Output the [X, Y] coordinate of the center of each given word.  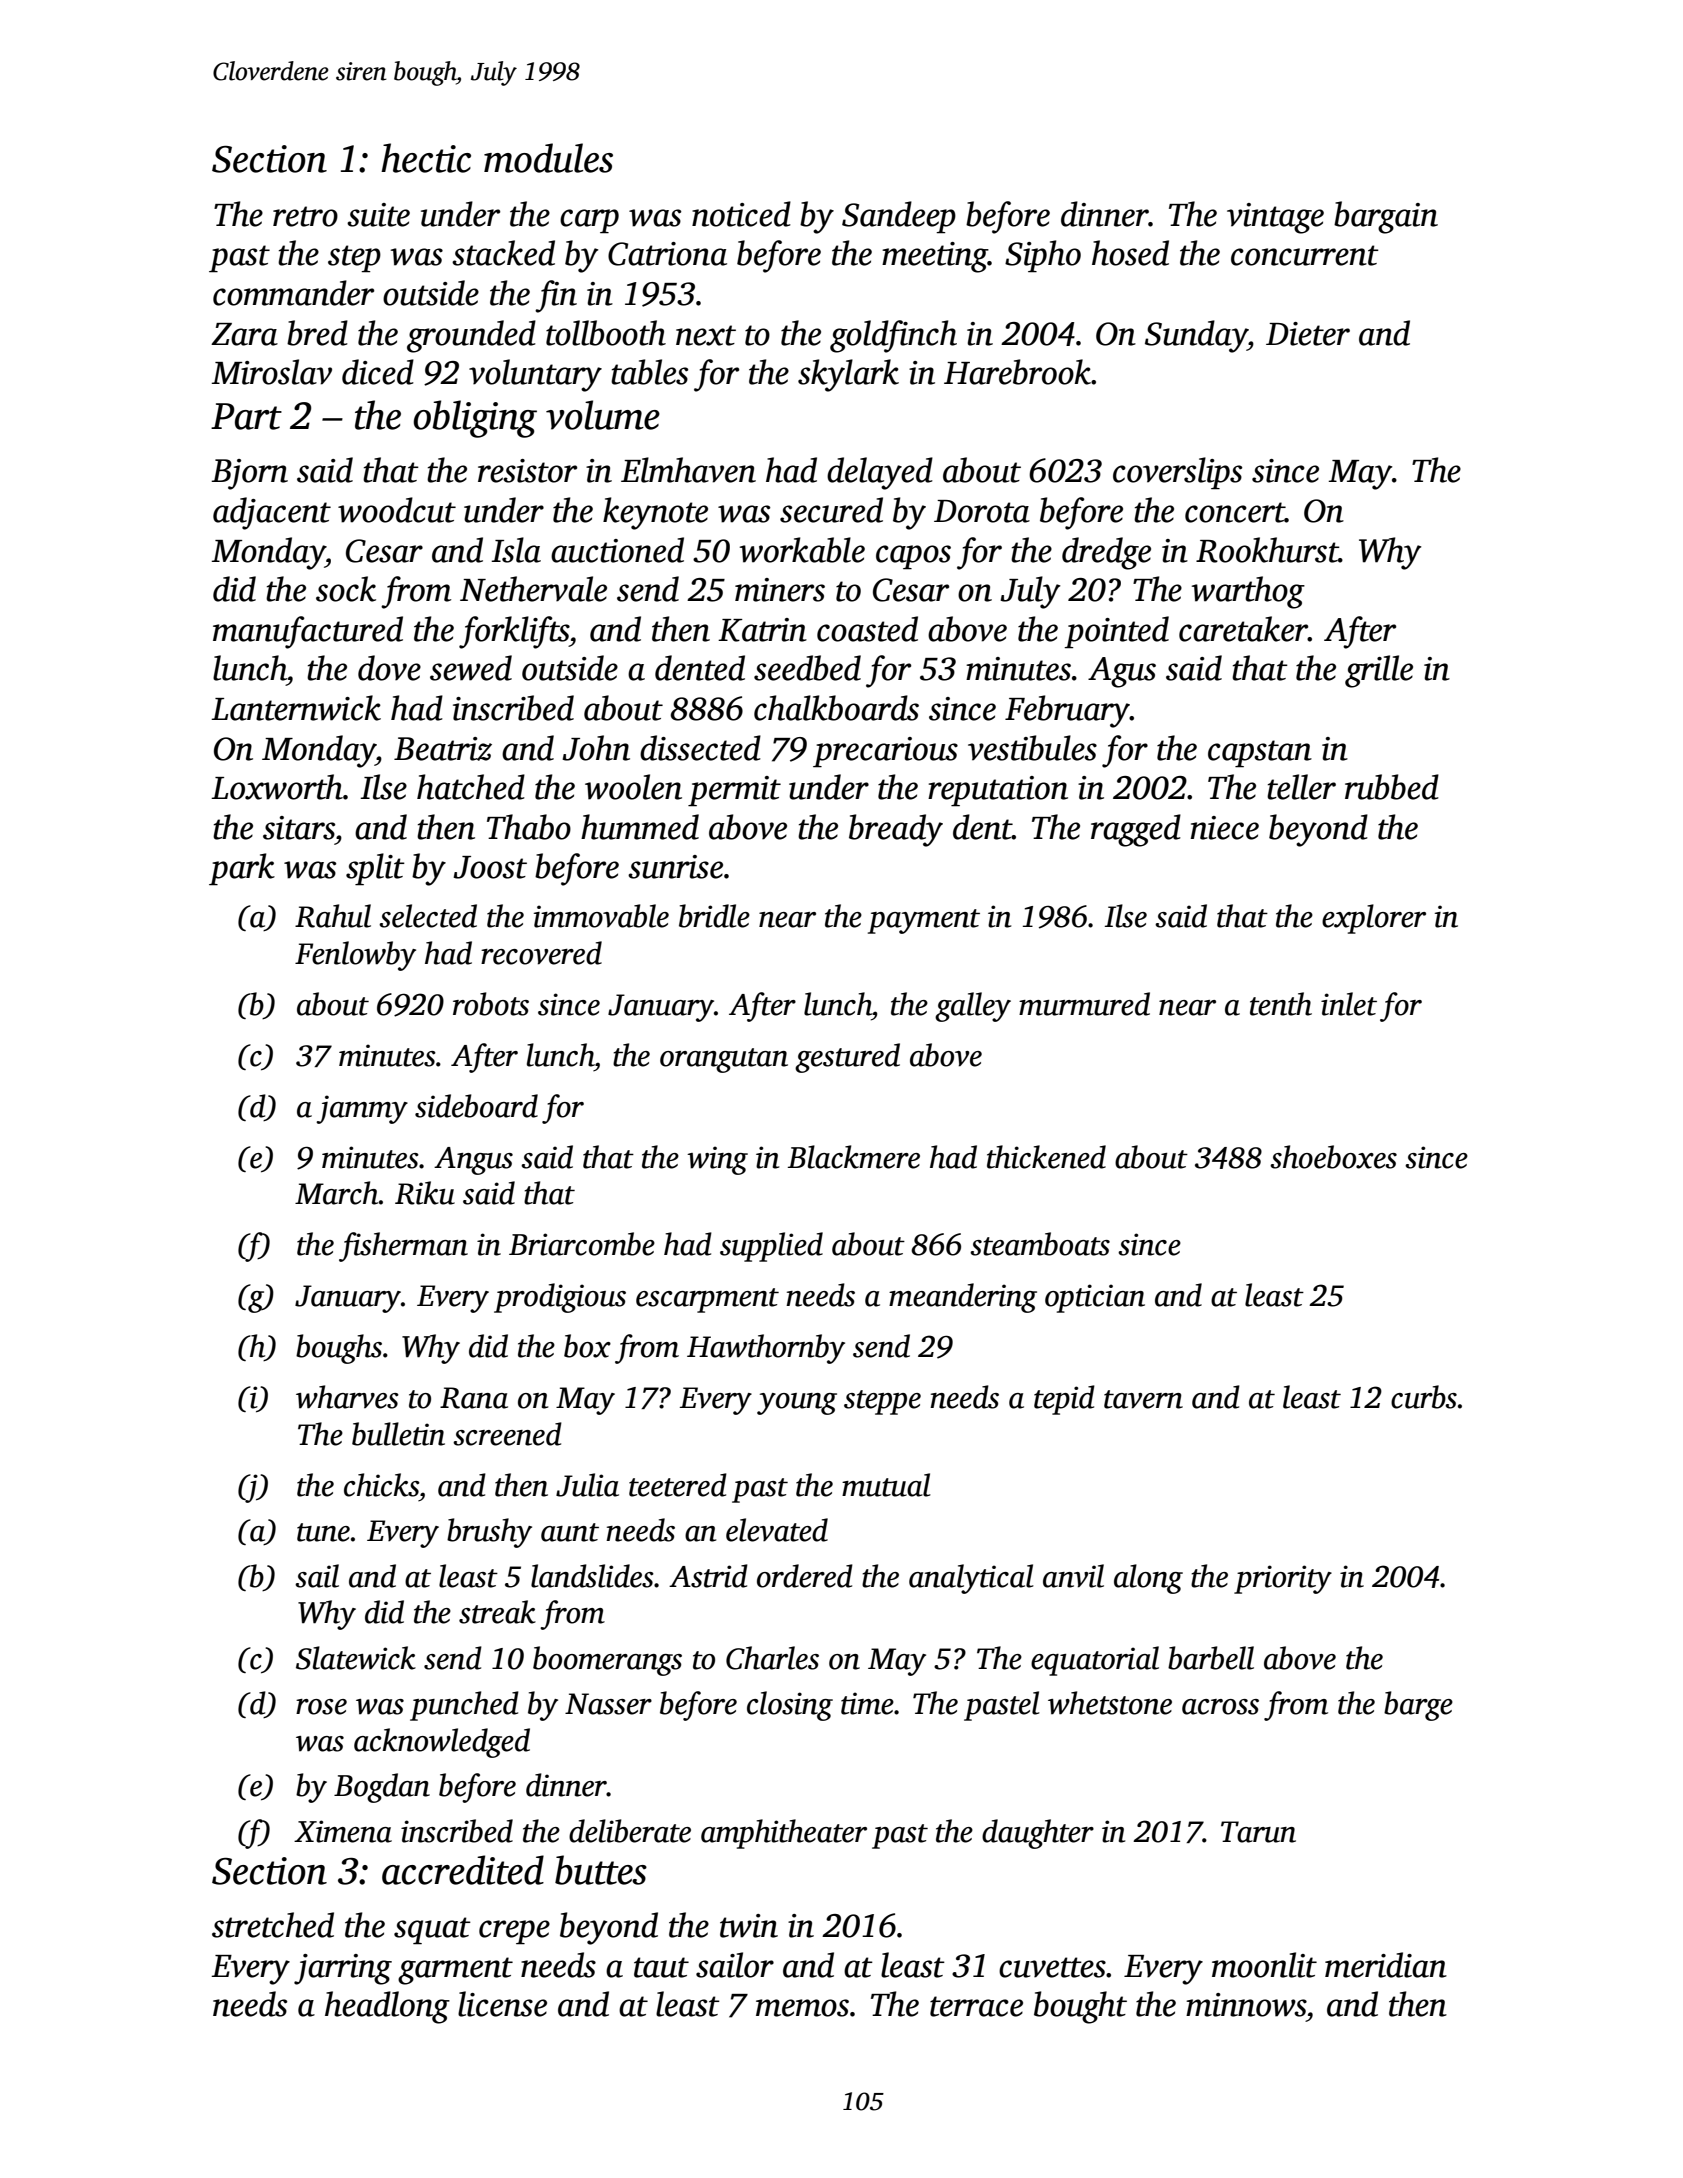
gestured [847, 1058]
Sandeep [899, 217]
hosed [1130, 253]
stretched [273, 1925]
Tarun [1258, 1832]
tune [323, 1532]
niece [1225, 828]
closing [790, 1706]
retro [305, 216]
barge [1418, 1706]
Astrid [708, 1576]
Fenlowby [355, 956]
